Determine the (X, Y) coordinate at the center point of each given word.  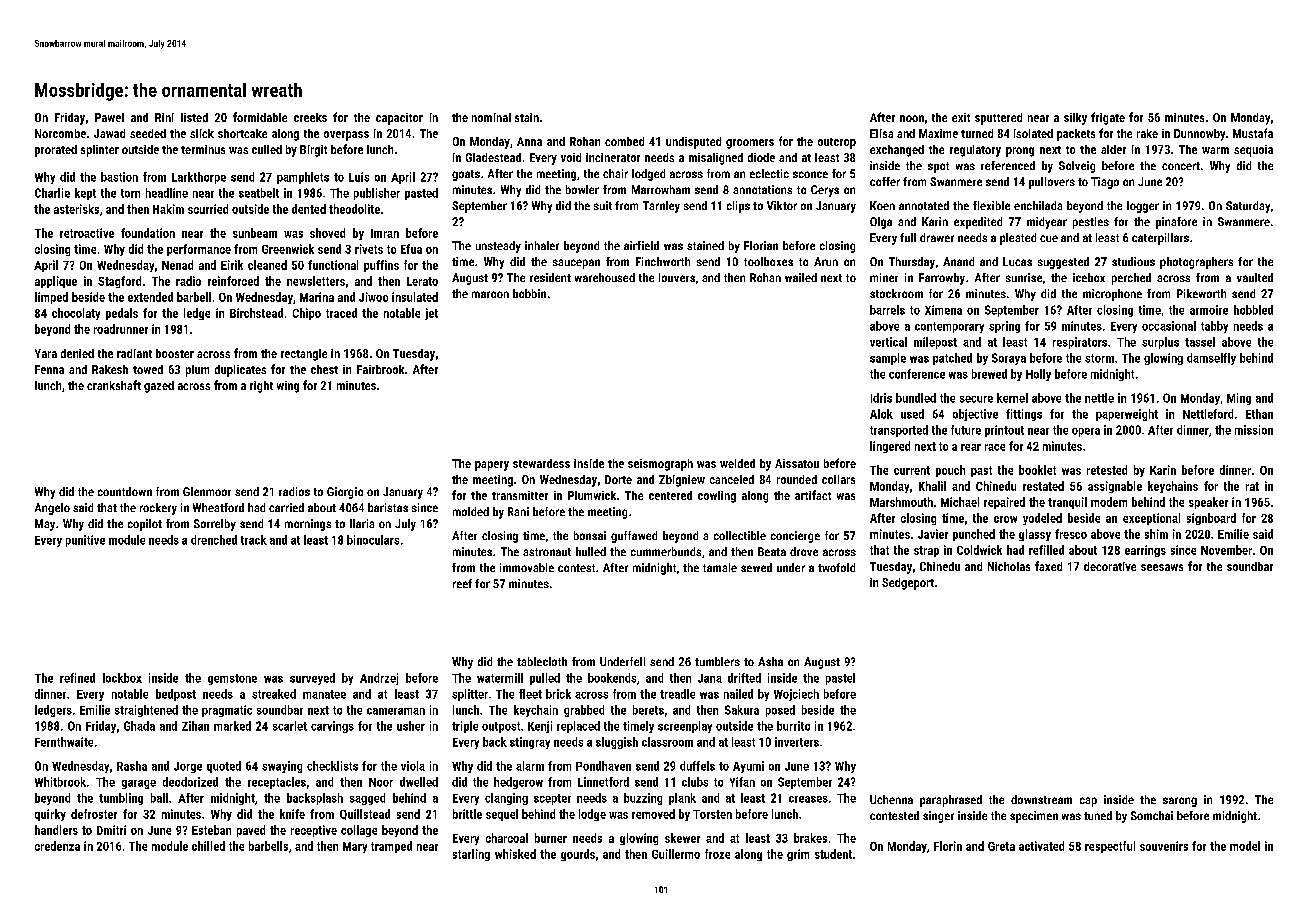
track (254, 540)
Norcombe (60, 133)
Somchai (1152, 815)
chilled (208, 846)
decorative (1110, 566)
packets (1076, 135)
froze (717, 854)
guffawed (634, 537)
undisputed (693, 143)
